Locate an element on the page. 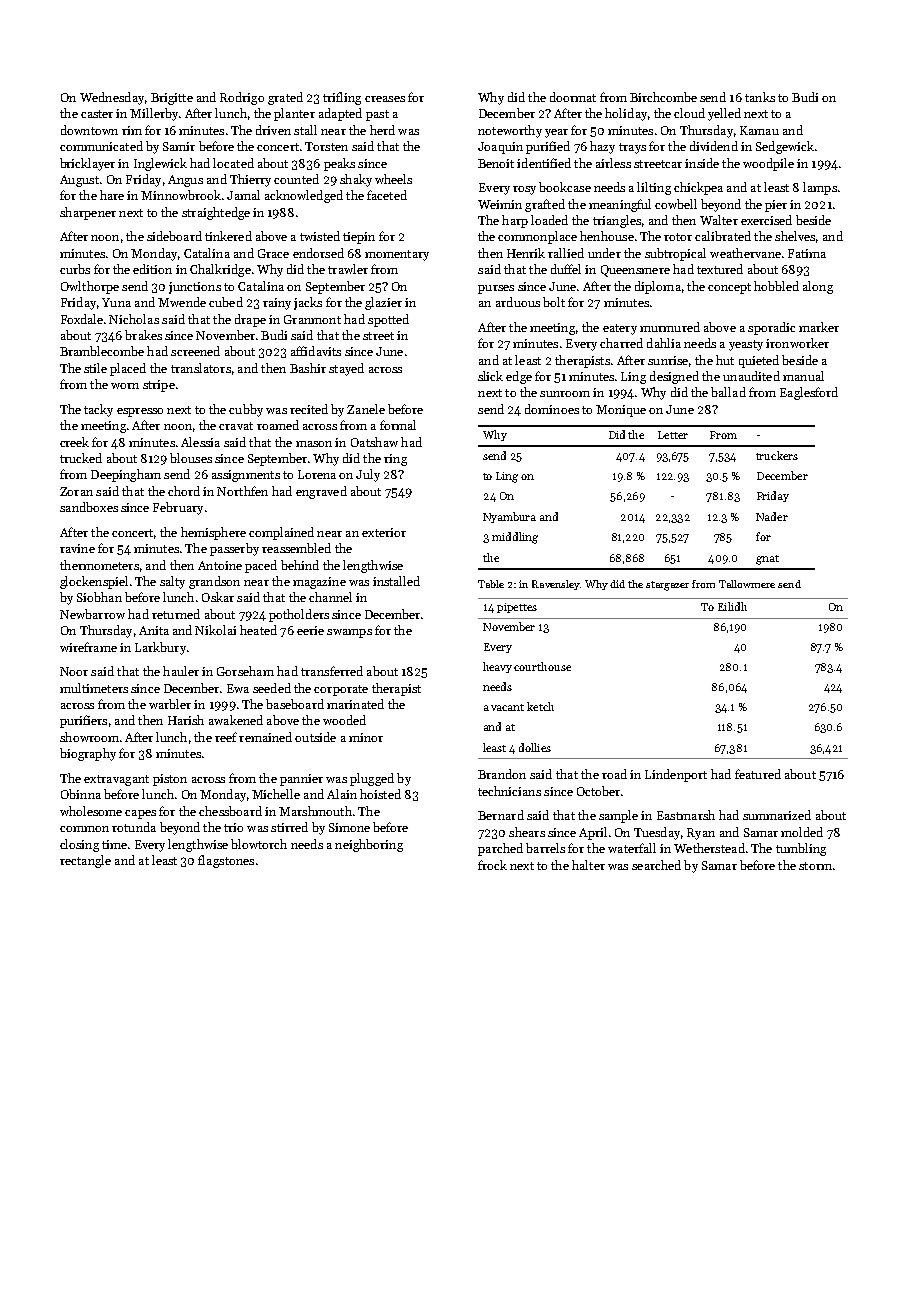  grated is located at coordinates (285, 98).
